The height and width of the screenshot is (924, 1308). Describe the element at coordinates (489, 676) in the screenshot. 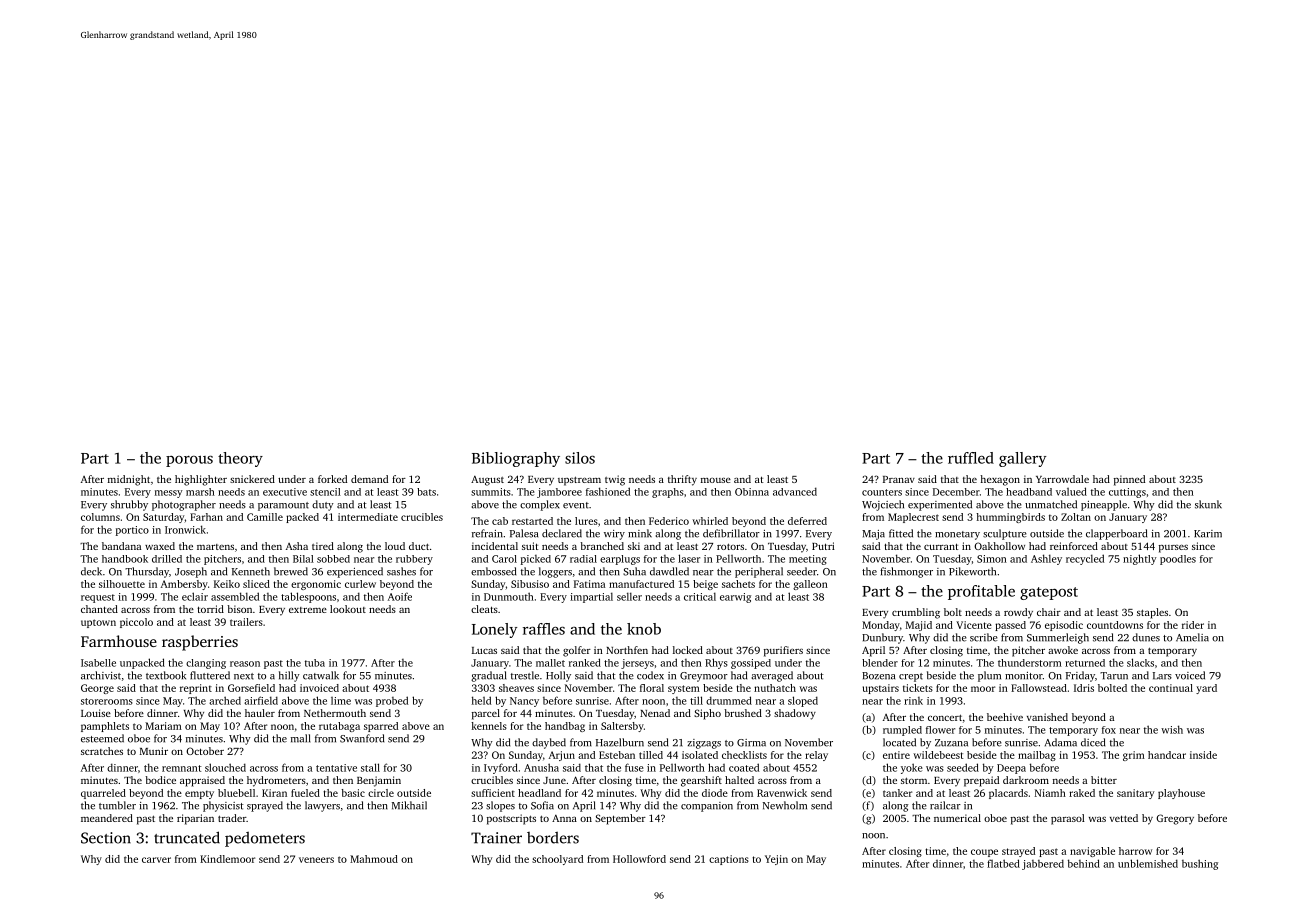

I see `gradual` at that location.
